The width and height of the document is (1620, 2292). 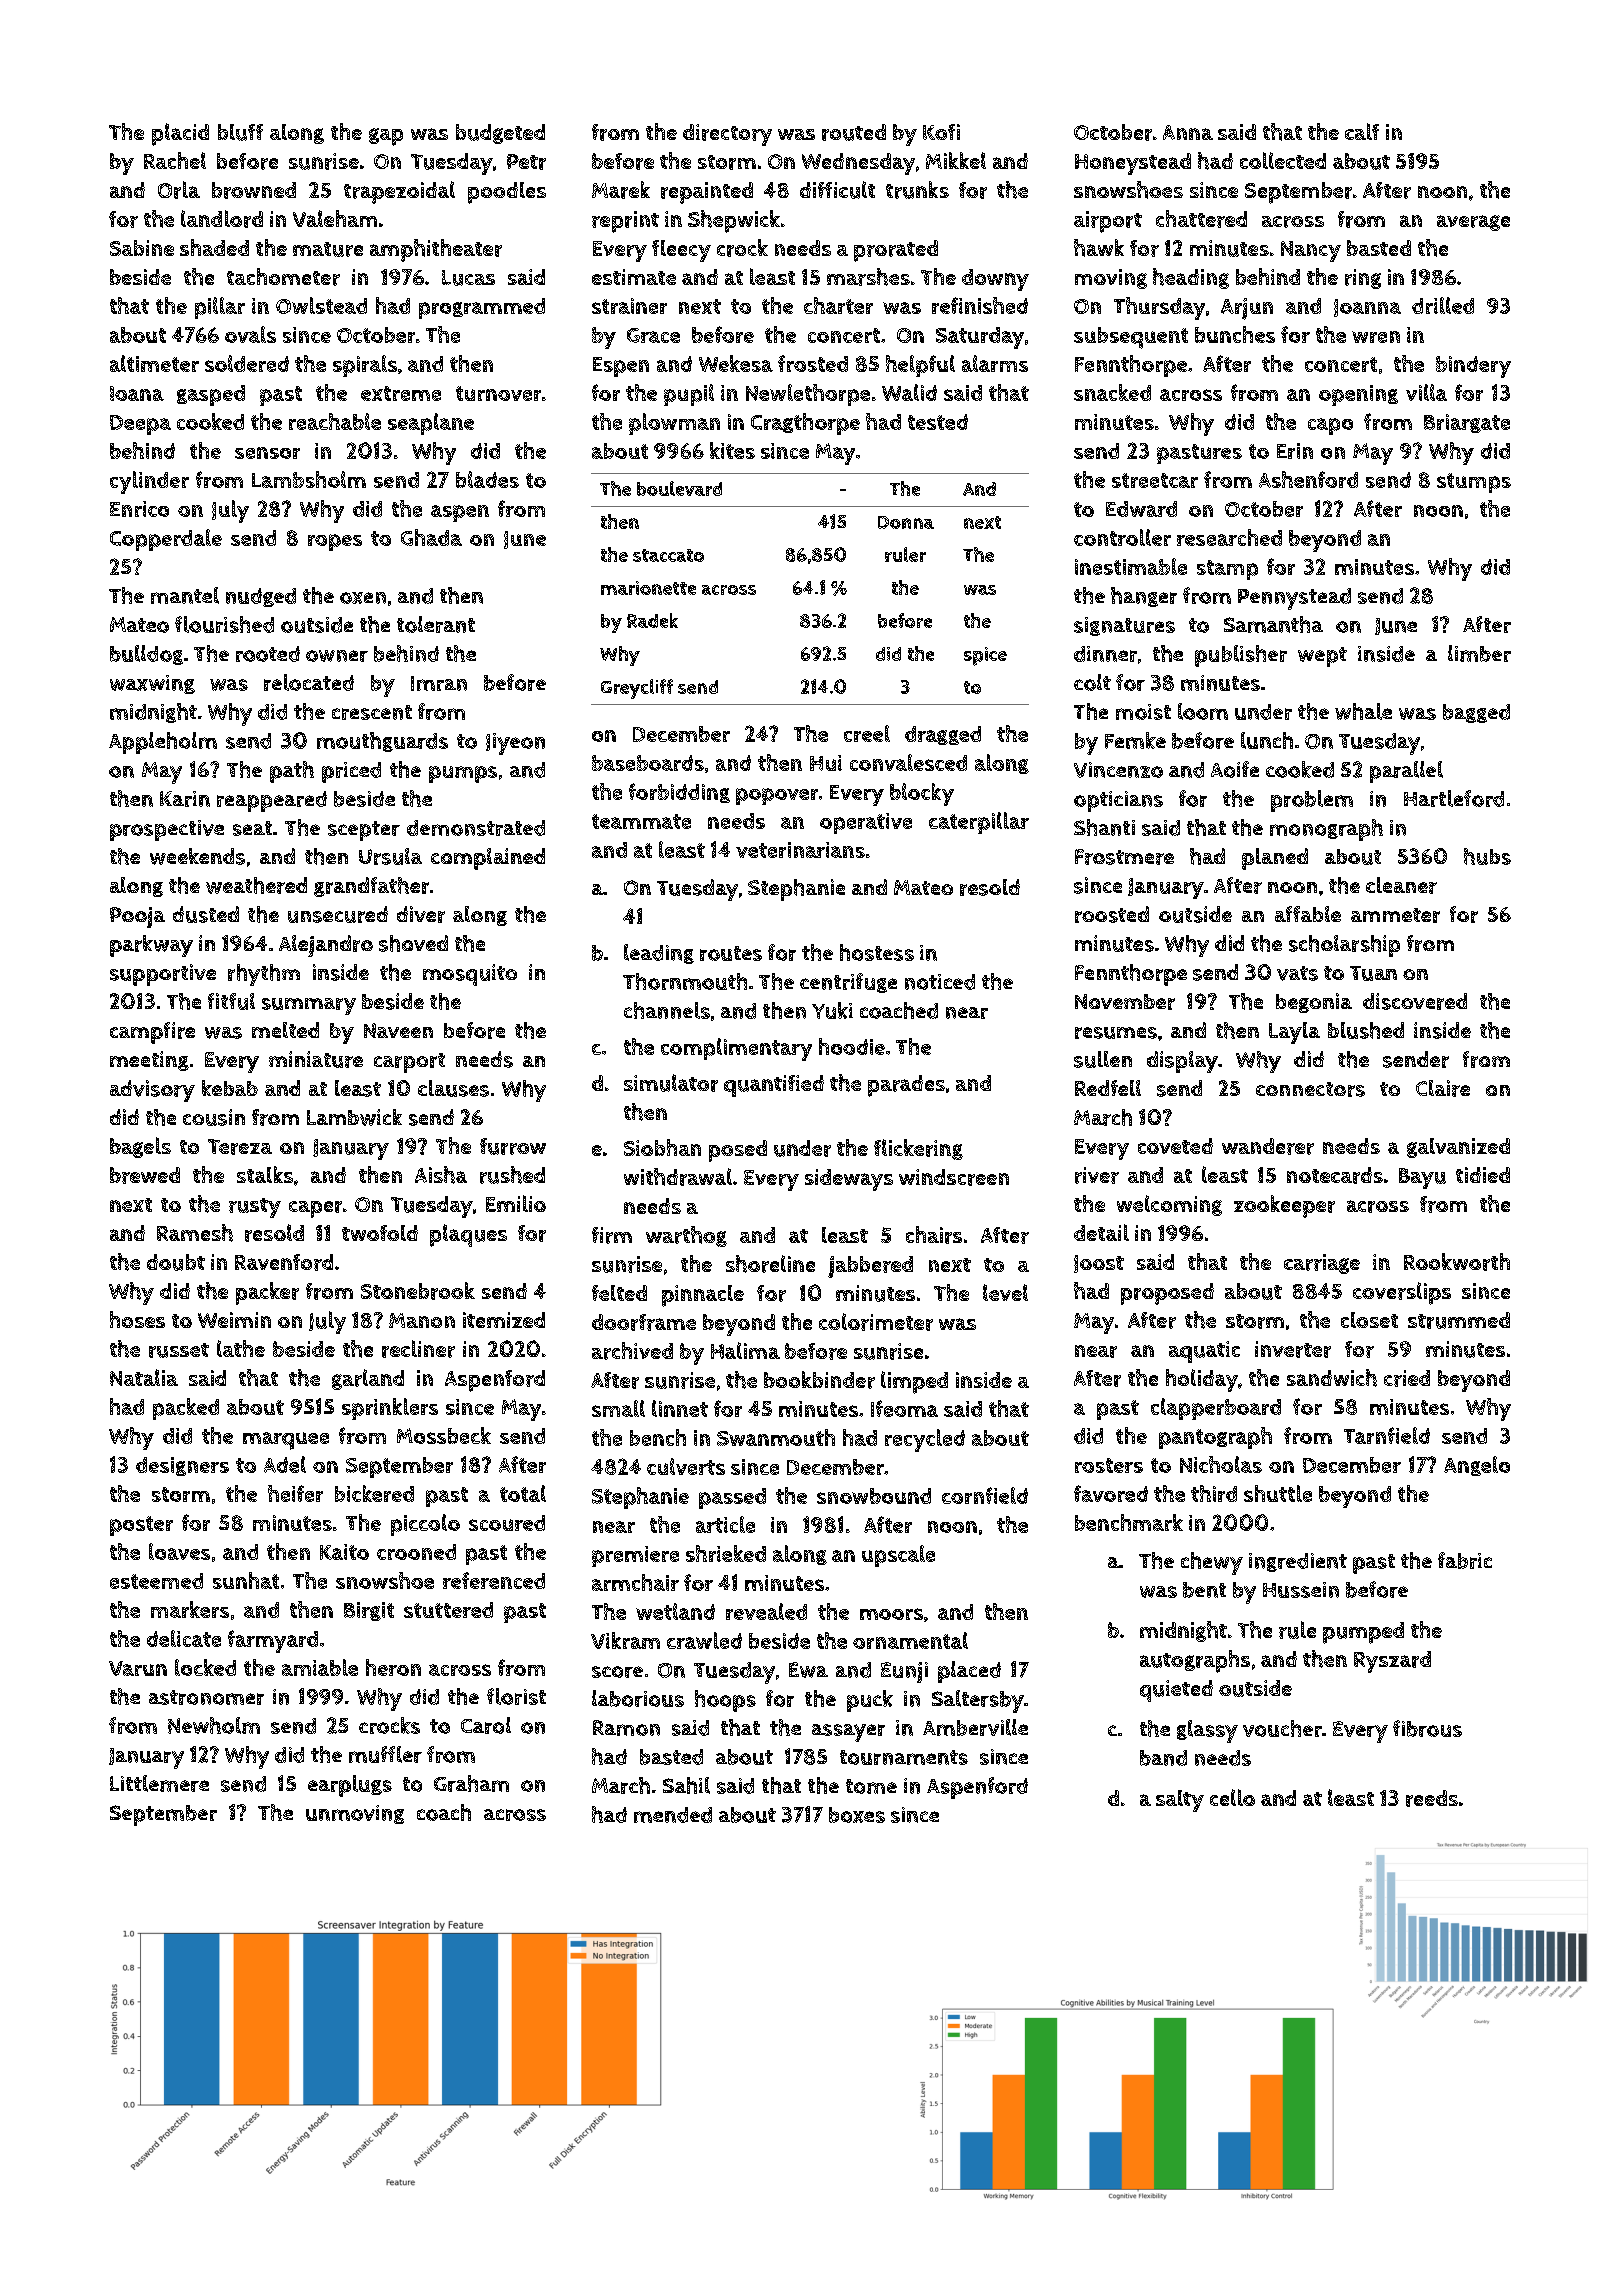 I want to click on Bayu, so click(x=1422, y=1178).
